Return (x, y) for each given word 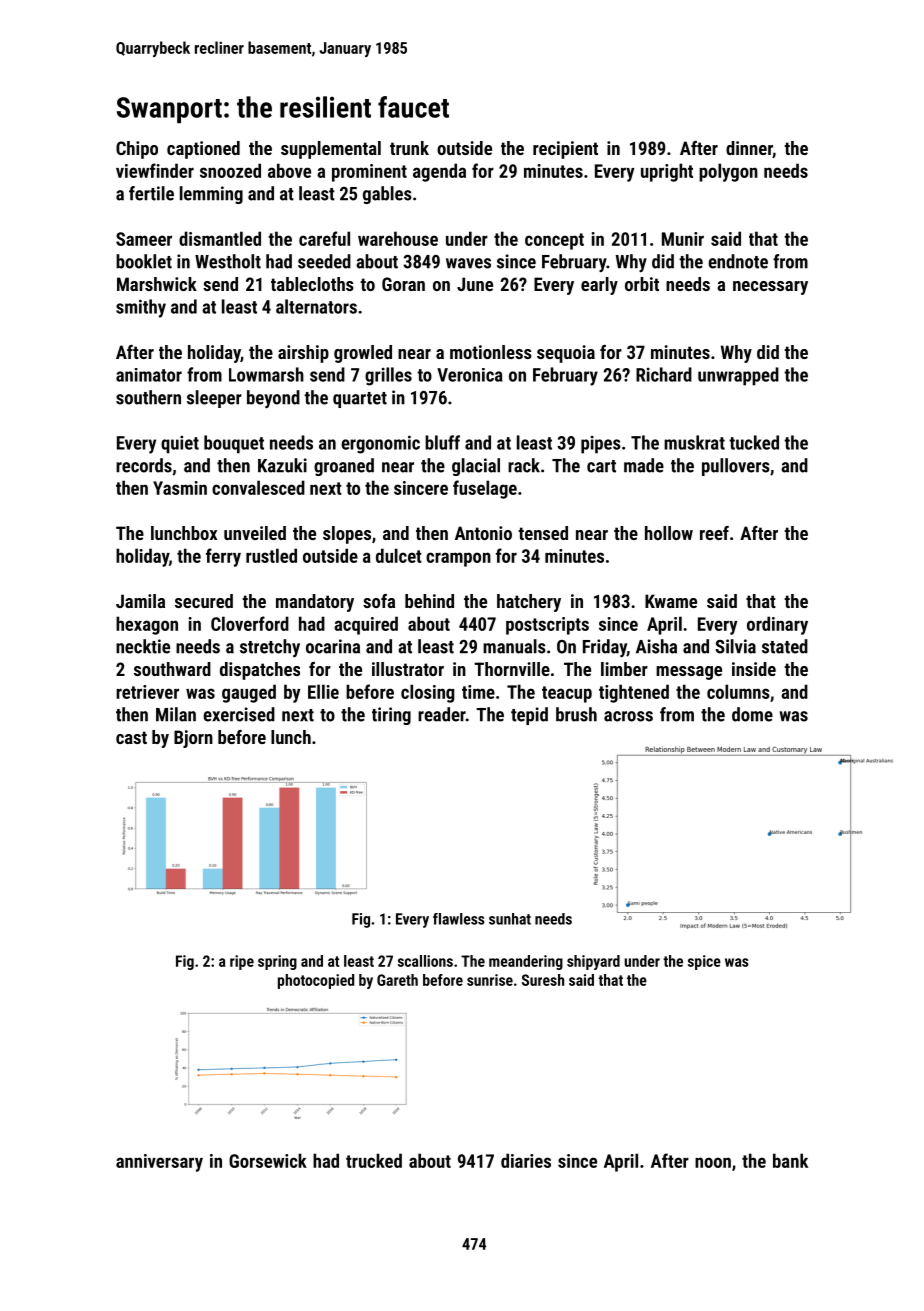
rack (524, 465)
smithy (141, 308)
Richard (664, 374)
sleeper (214, 399)
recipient (565, 150)
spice (704, 962)
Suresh (543, 980)
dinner (749, 149)
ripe (242, 962)
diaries (526, 1160)
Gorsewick (268, 1160)
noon (713, 1162)
